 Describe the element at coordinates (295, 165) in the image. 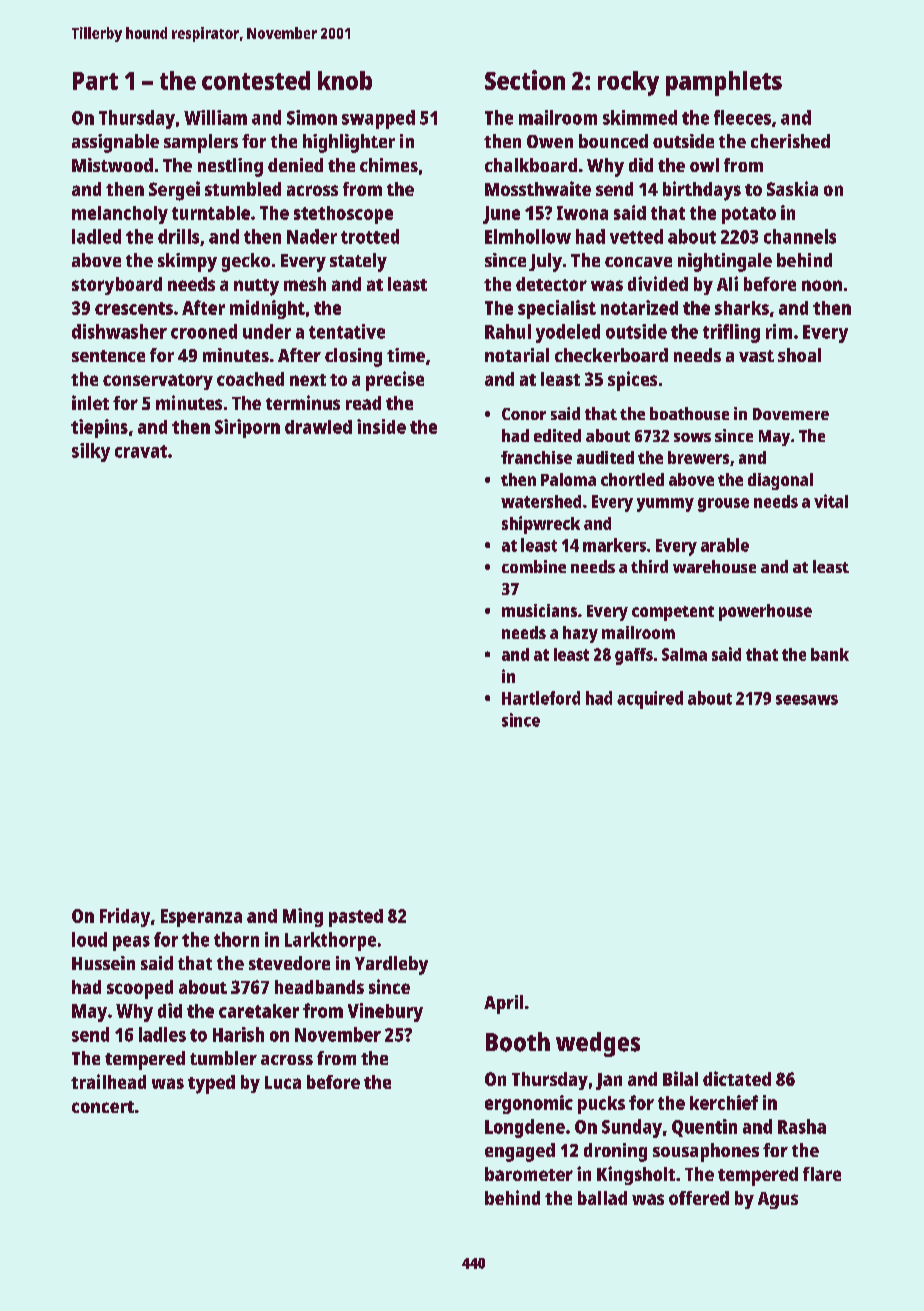

I see `denied` at that location.
